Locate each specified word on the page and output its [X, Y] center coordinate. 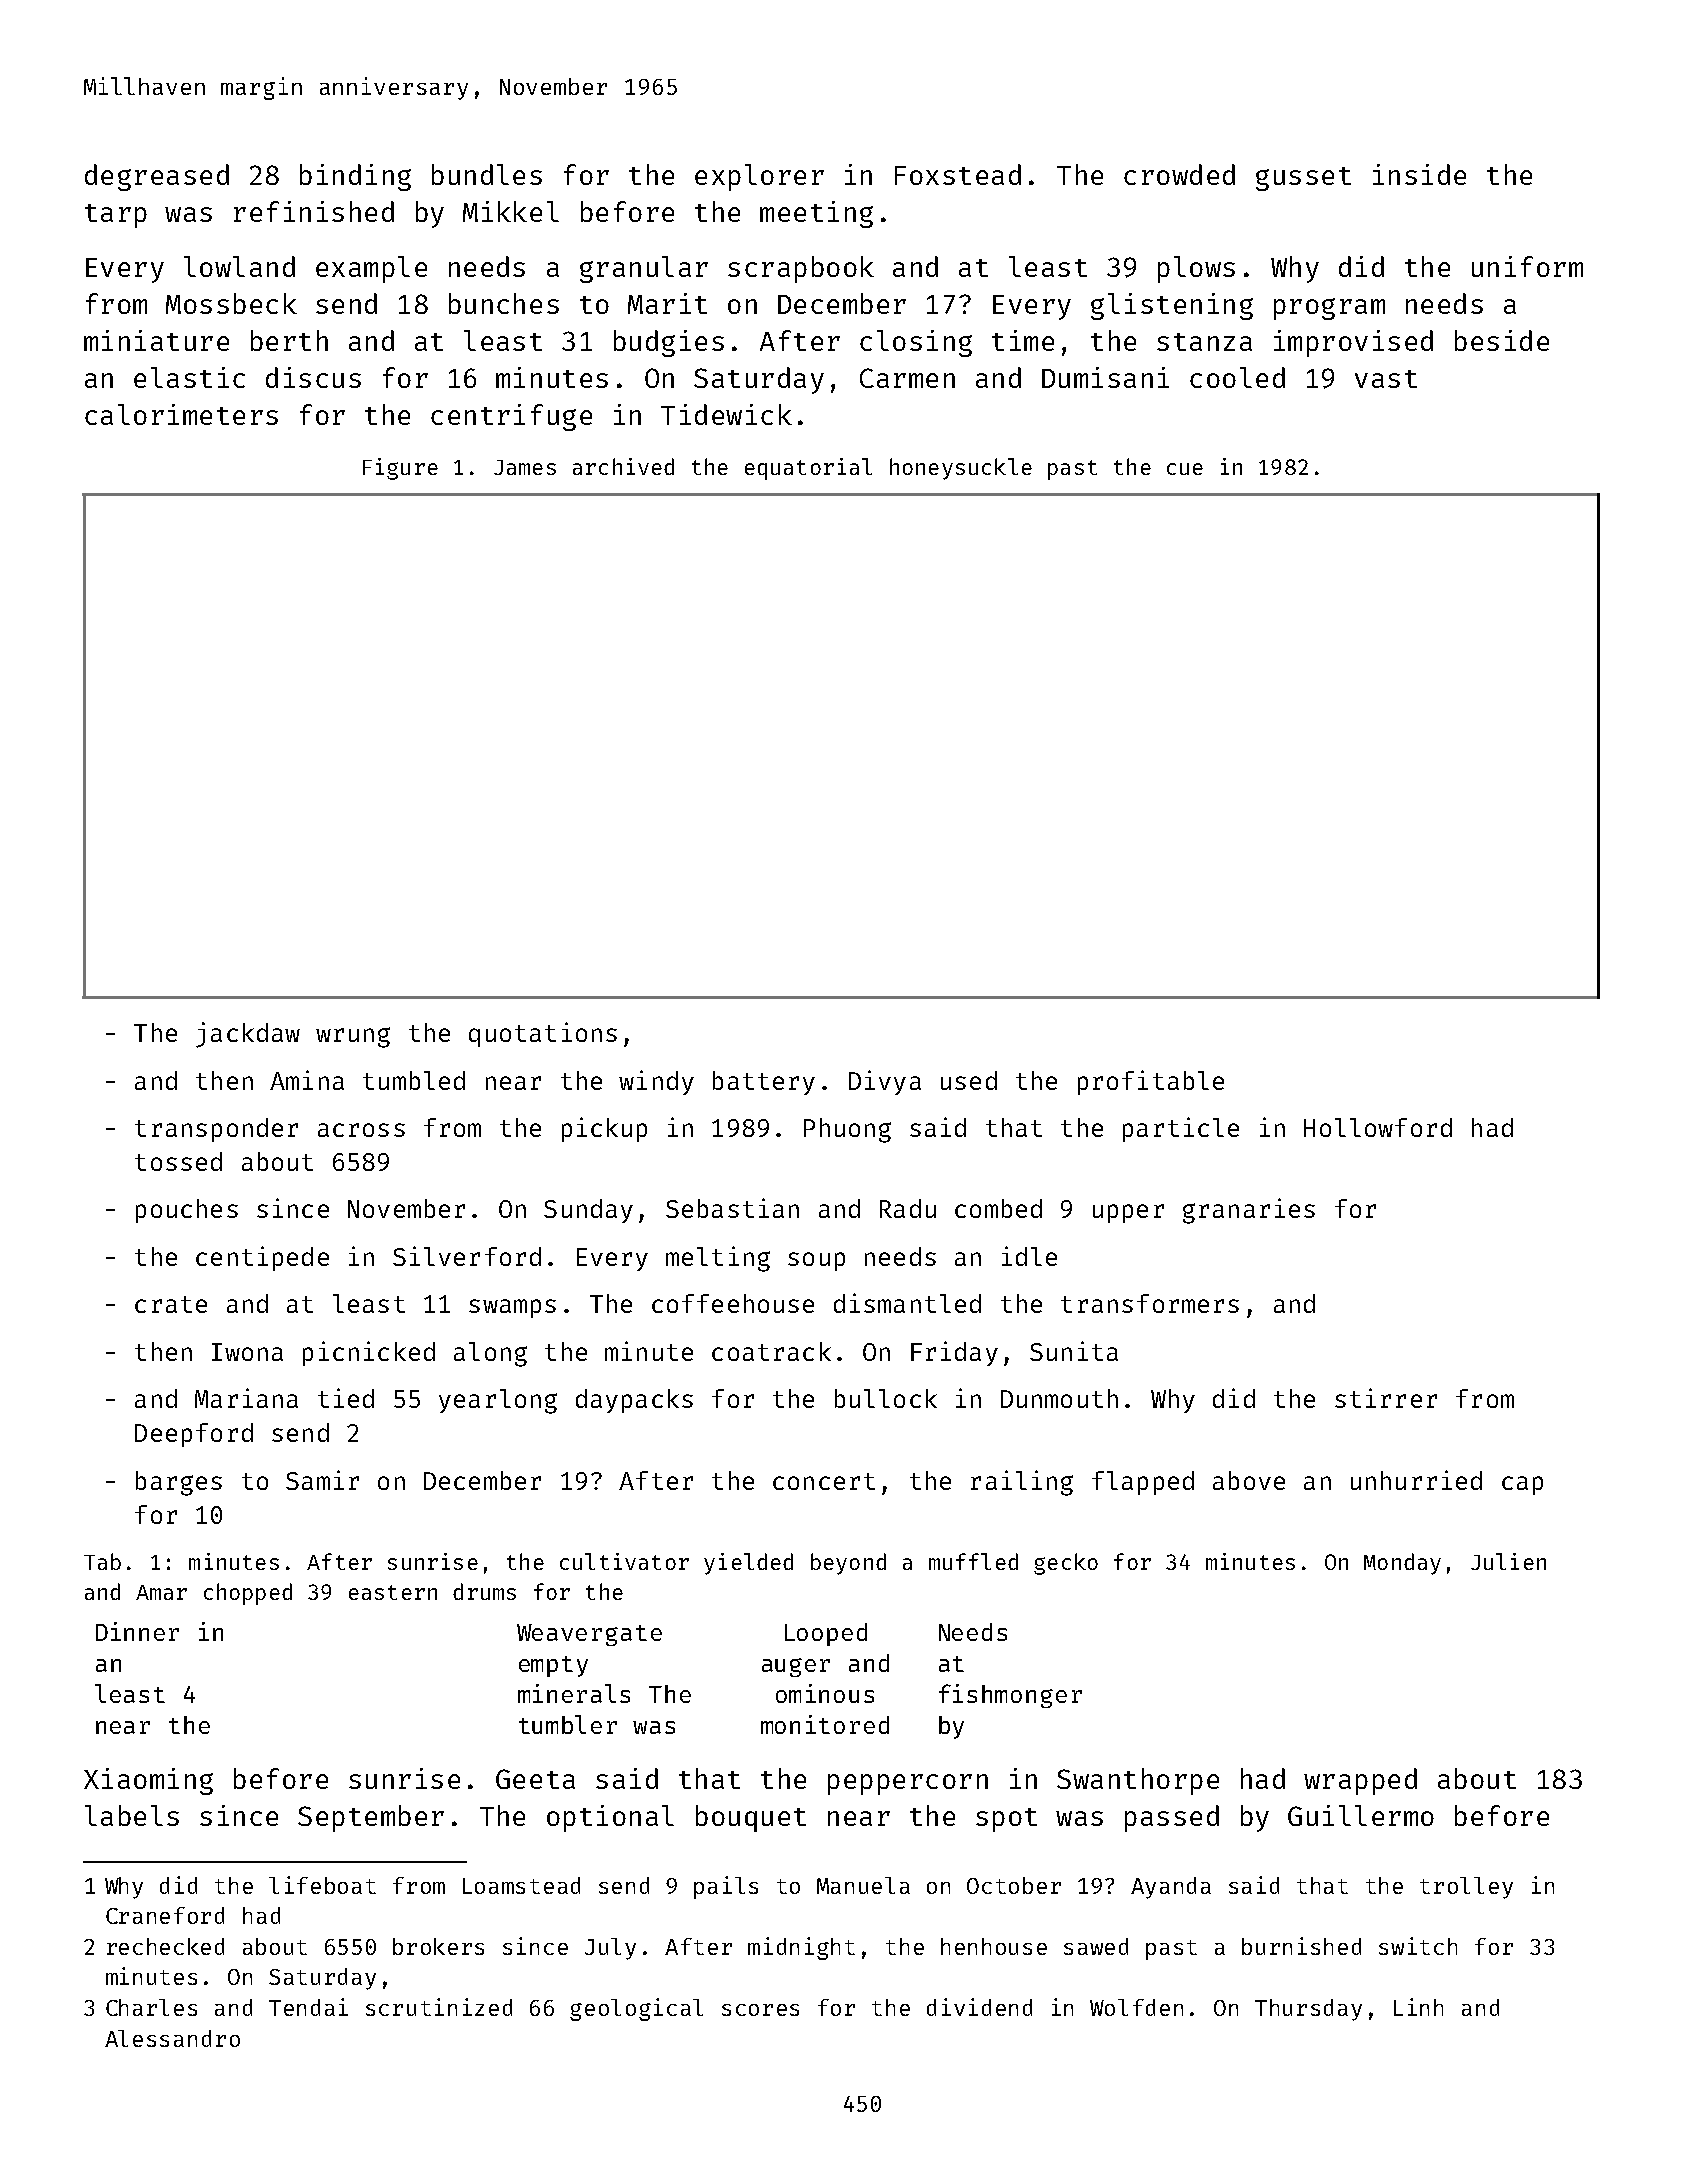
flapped [1143, 1483]
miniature [156, 340]
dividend [979, 2007]
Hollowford [1378, 1127]
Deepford [194, 1435]
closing [916, 343]
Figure [400, 469]
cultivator [624, 1561]
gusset [1303, 179]
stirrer [1386, 1398]
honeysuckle [961, 469]
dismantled [907, 1303]
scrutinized [439, 2007]
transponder [216, 1130]
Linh [1418, 2007]
